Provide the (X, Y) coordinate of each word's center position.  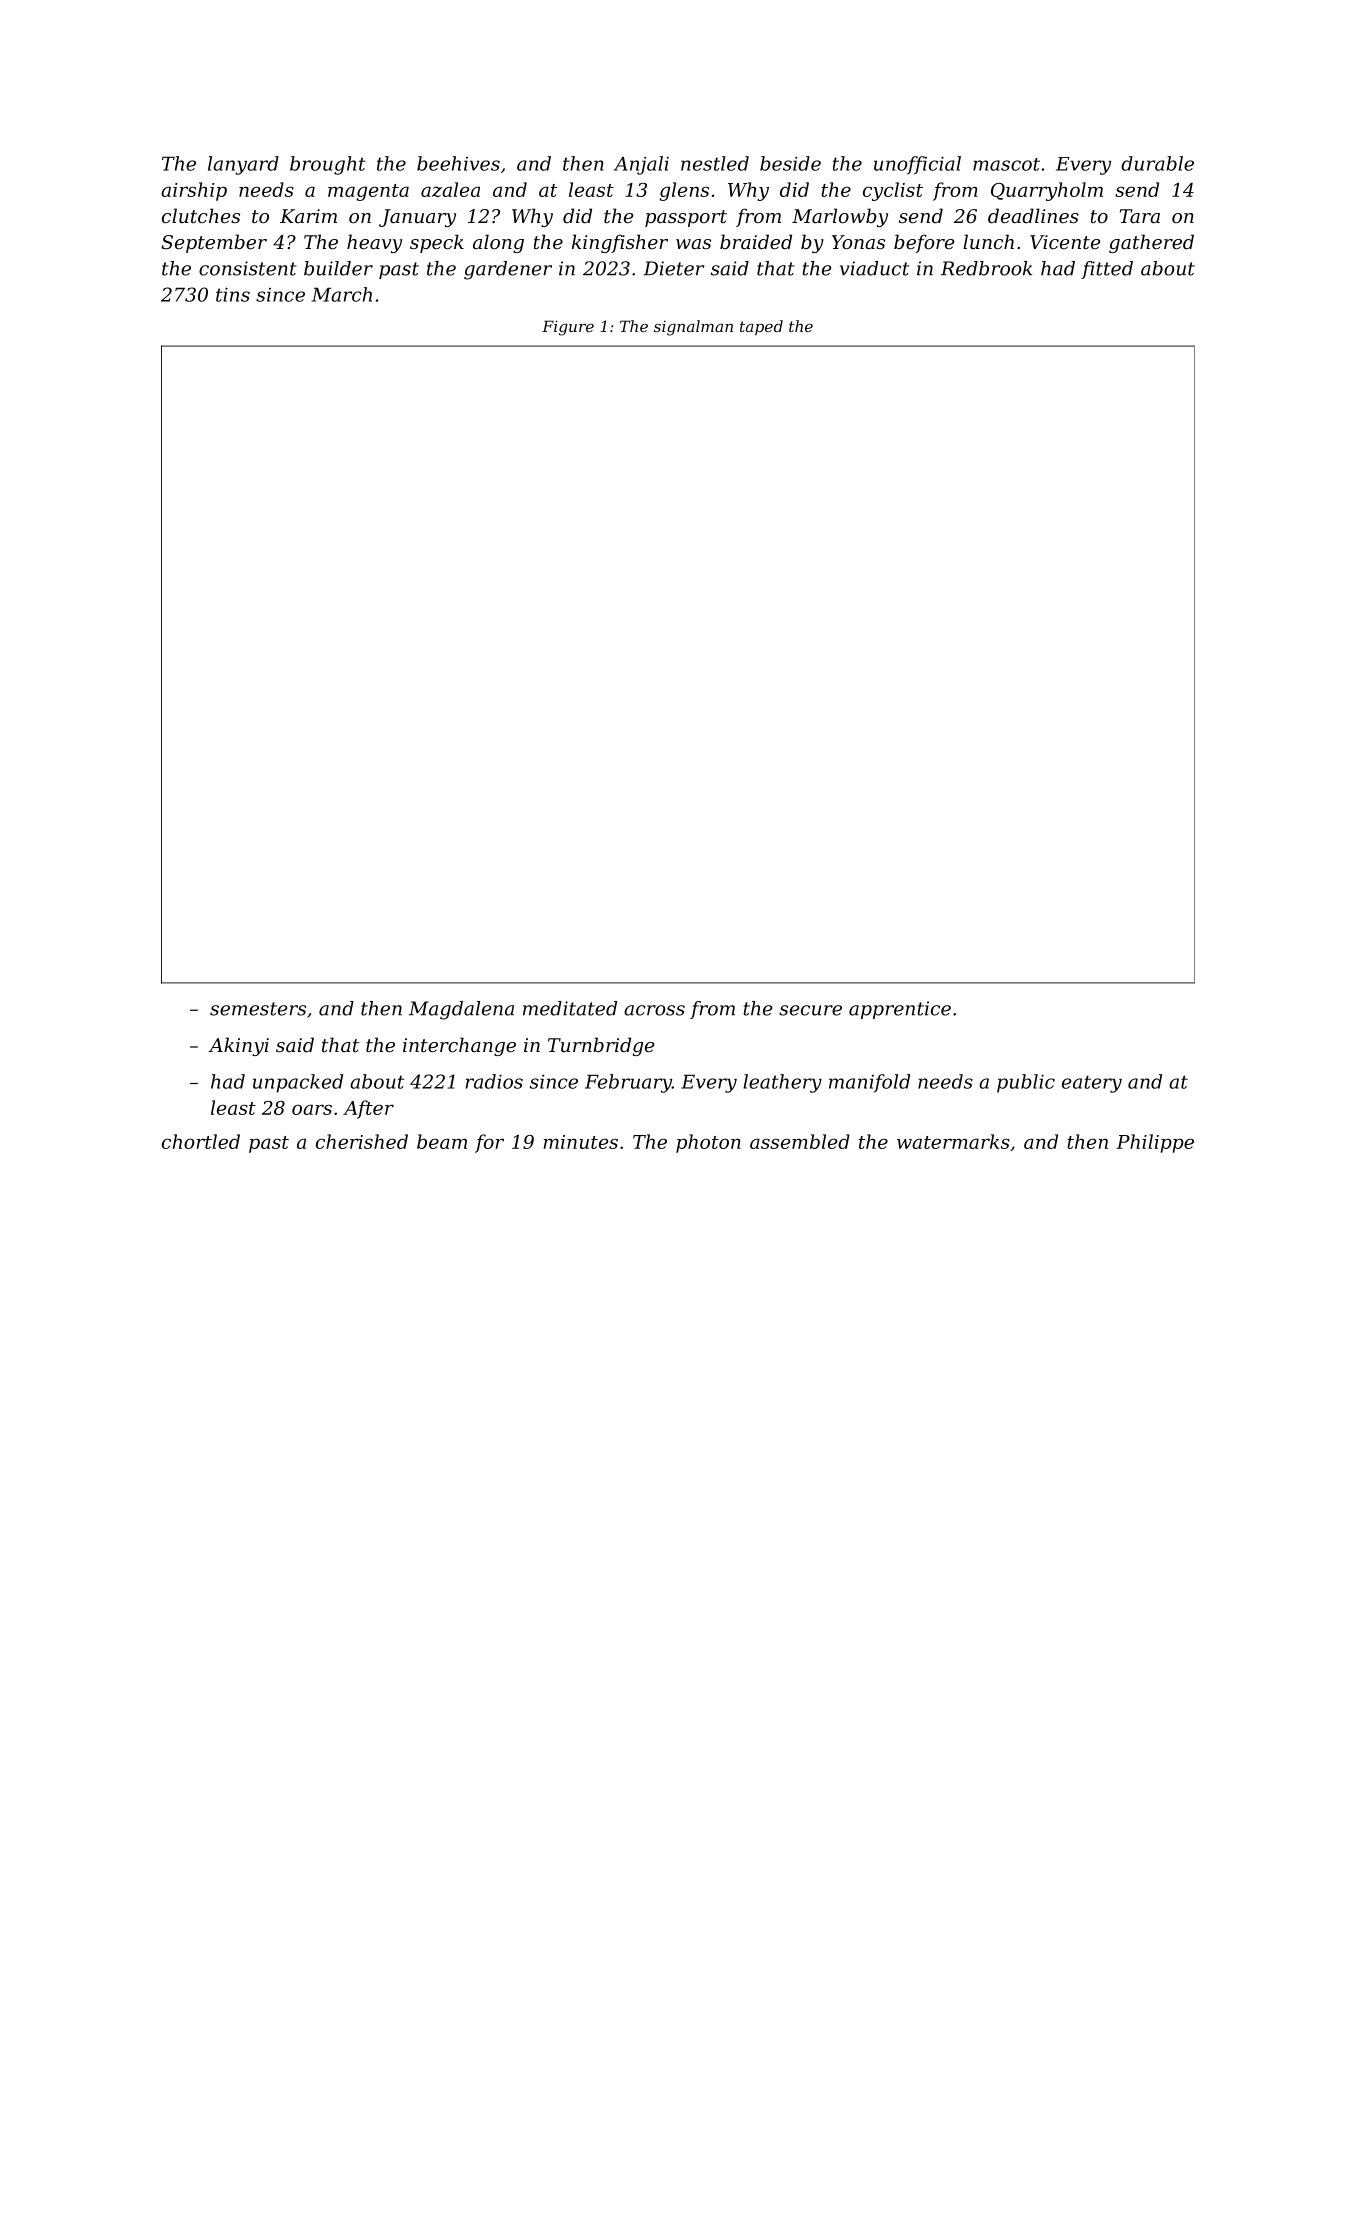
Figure (568, 328)
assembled (800, 1141)
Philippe (1155, 1143)
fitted (1107, 270)
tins (233, 294)
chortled (201, 1141)
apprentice (900, 1010)
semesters (258, 1009)
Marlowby (840, 217)
